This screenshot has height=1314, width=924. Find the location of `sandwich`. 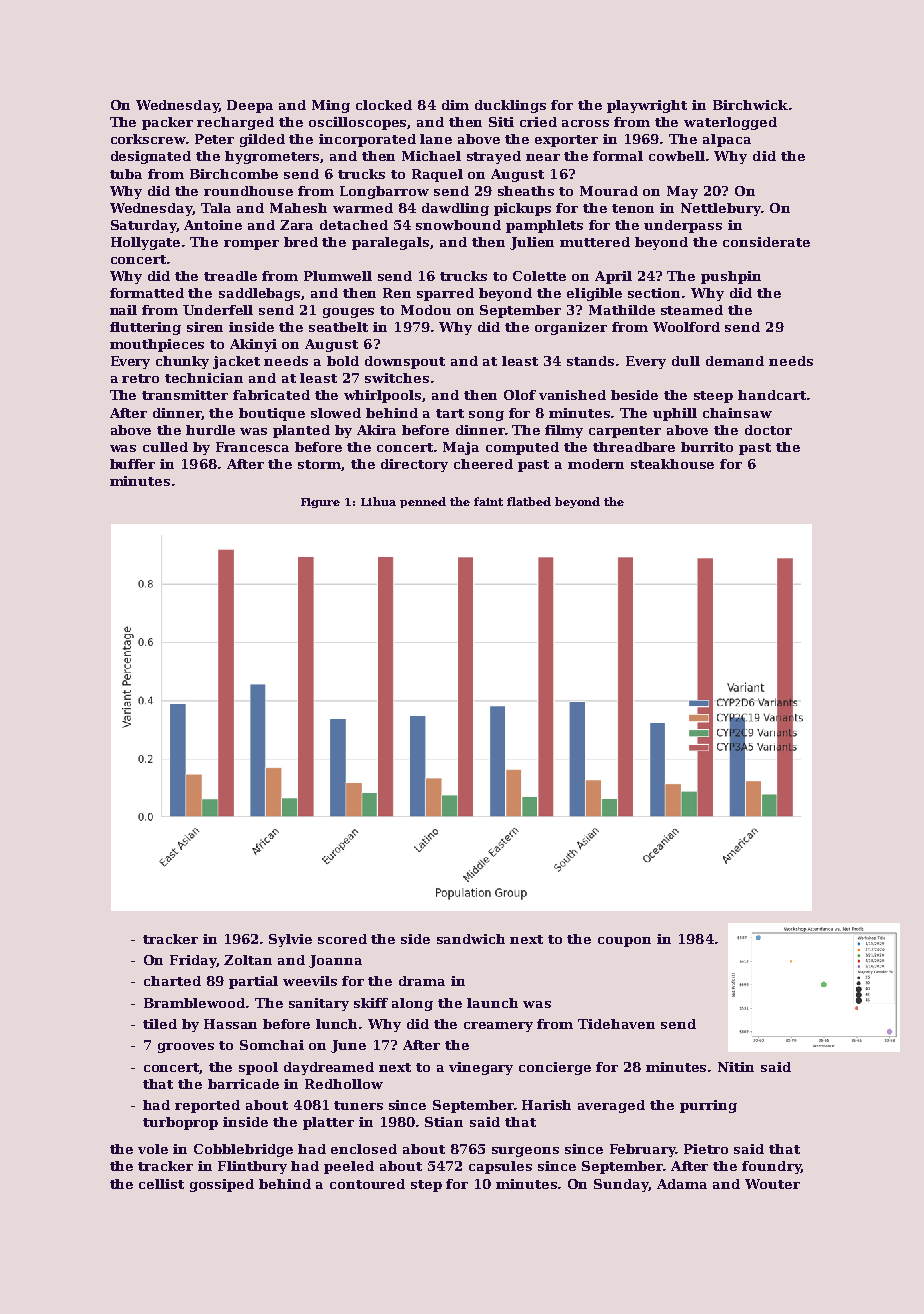

sandwich is located at coordinates (471, 939).
